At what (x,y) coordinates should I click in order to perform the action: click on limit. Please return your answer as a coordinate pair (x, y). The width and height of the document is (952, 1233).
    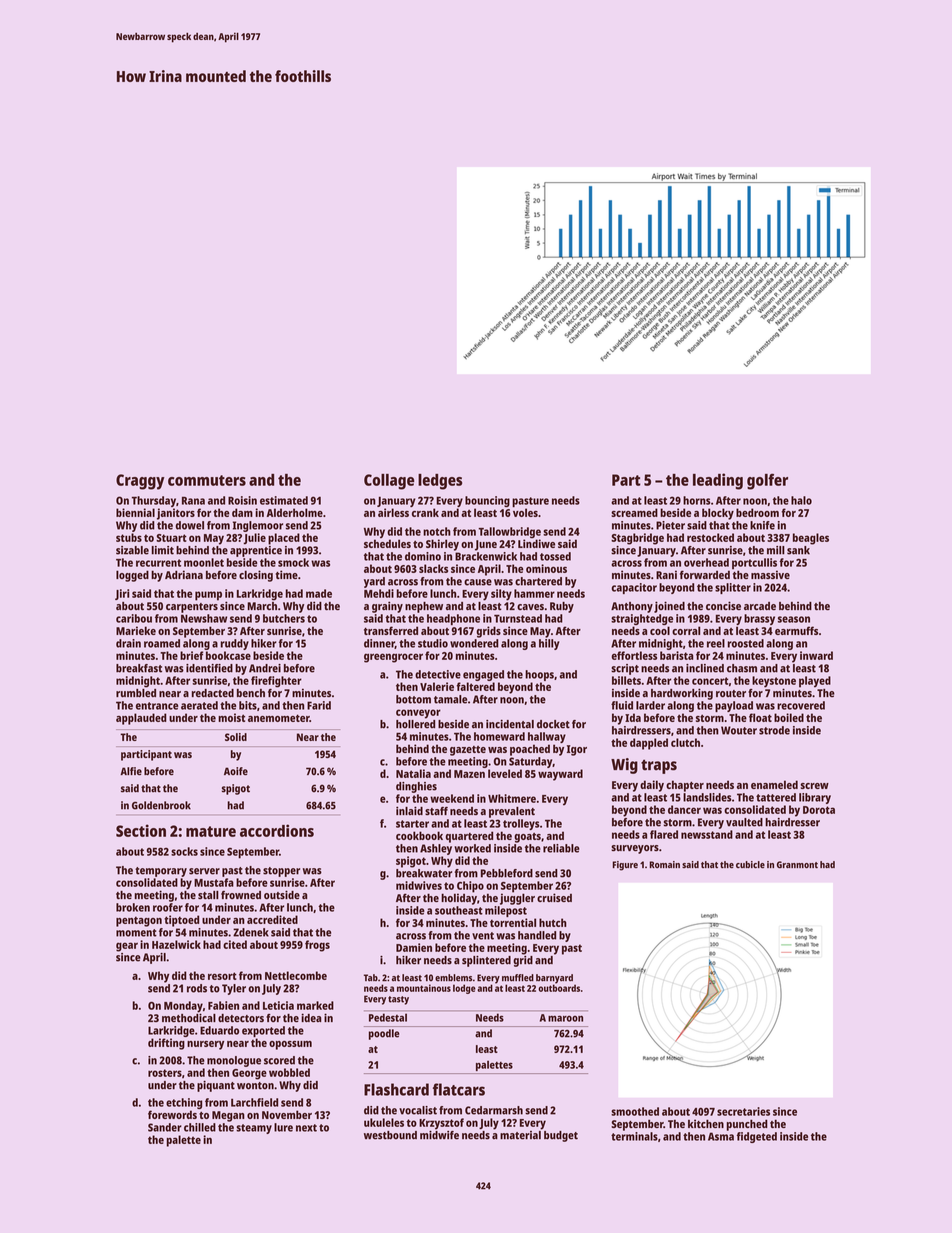
    Looking at the image, I should click on (163, 550).
